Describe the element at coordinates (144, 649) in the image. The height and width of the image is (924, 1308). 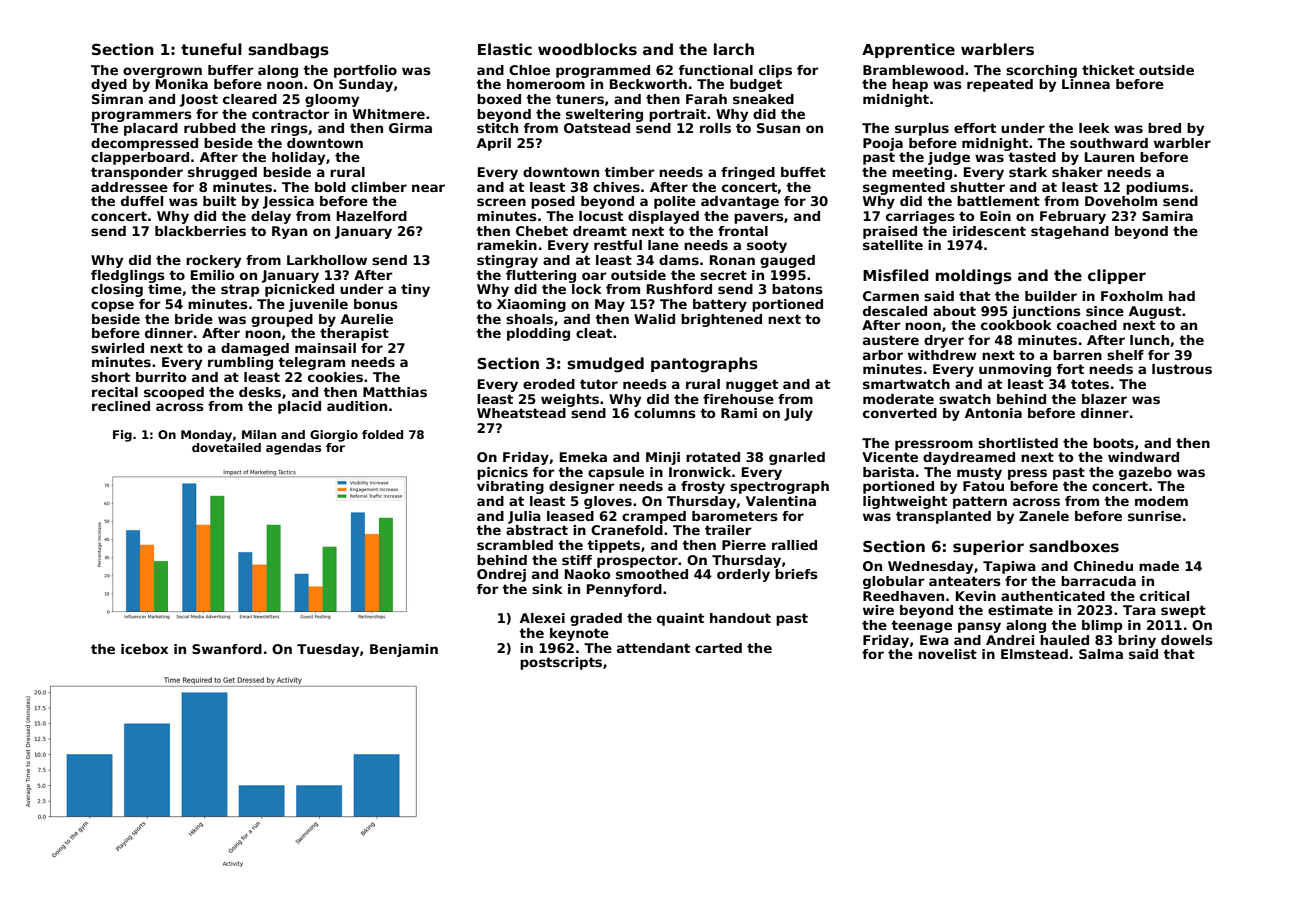
I see `icebox` at that location.
